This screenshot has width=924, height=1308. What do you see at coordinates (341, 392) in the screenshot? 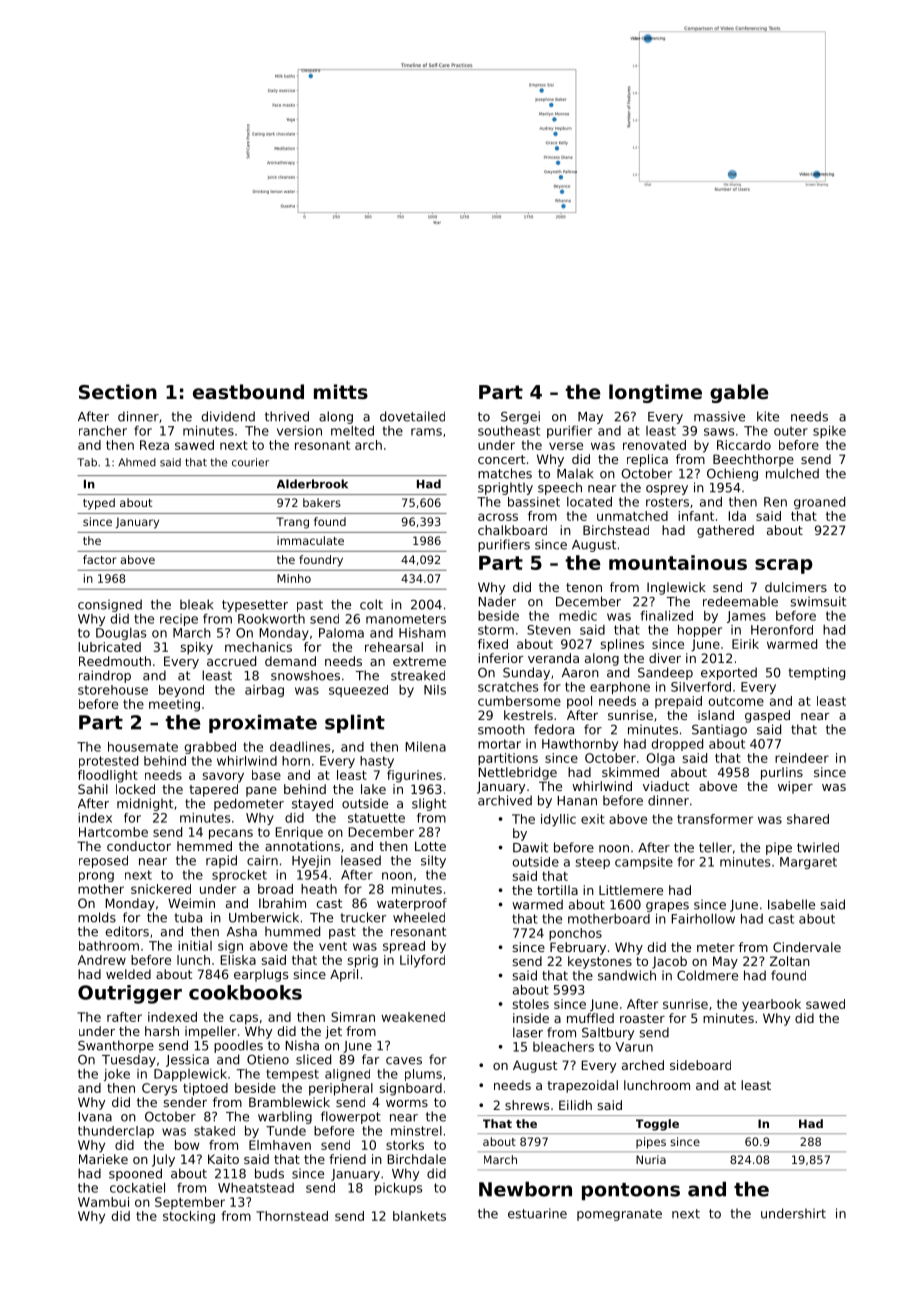
I see `mitts` at bounding box center [341, 392].
